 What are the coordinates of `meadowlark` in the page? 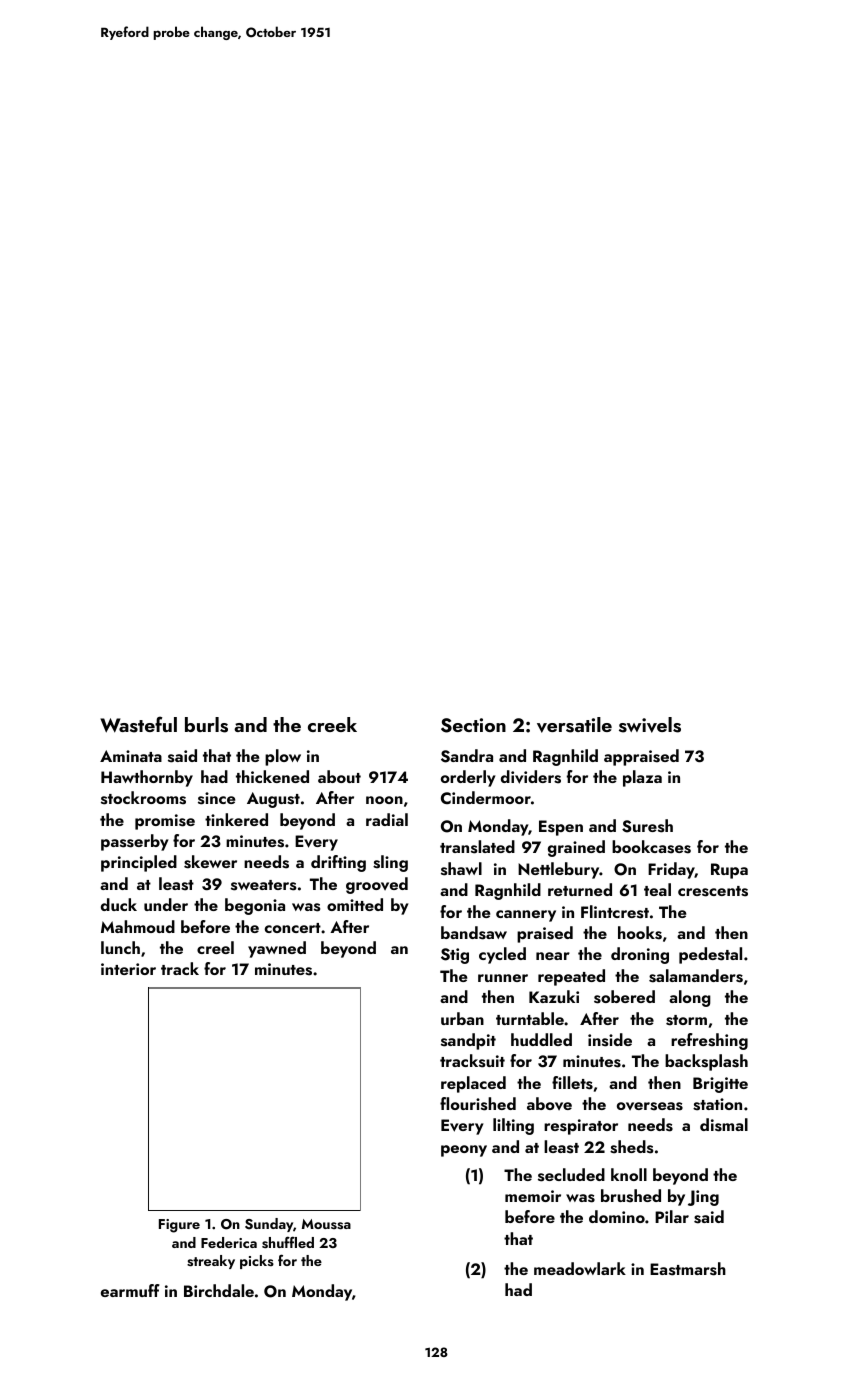 It's located at (580, 1268).
